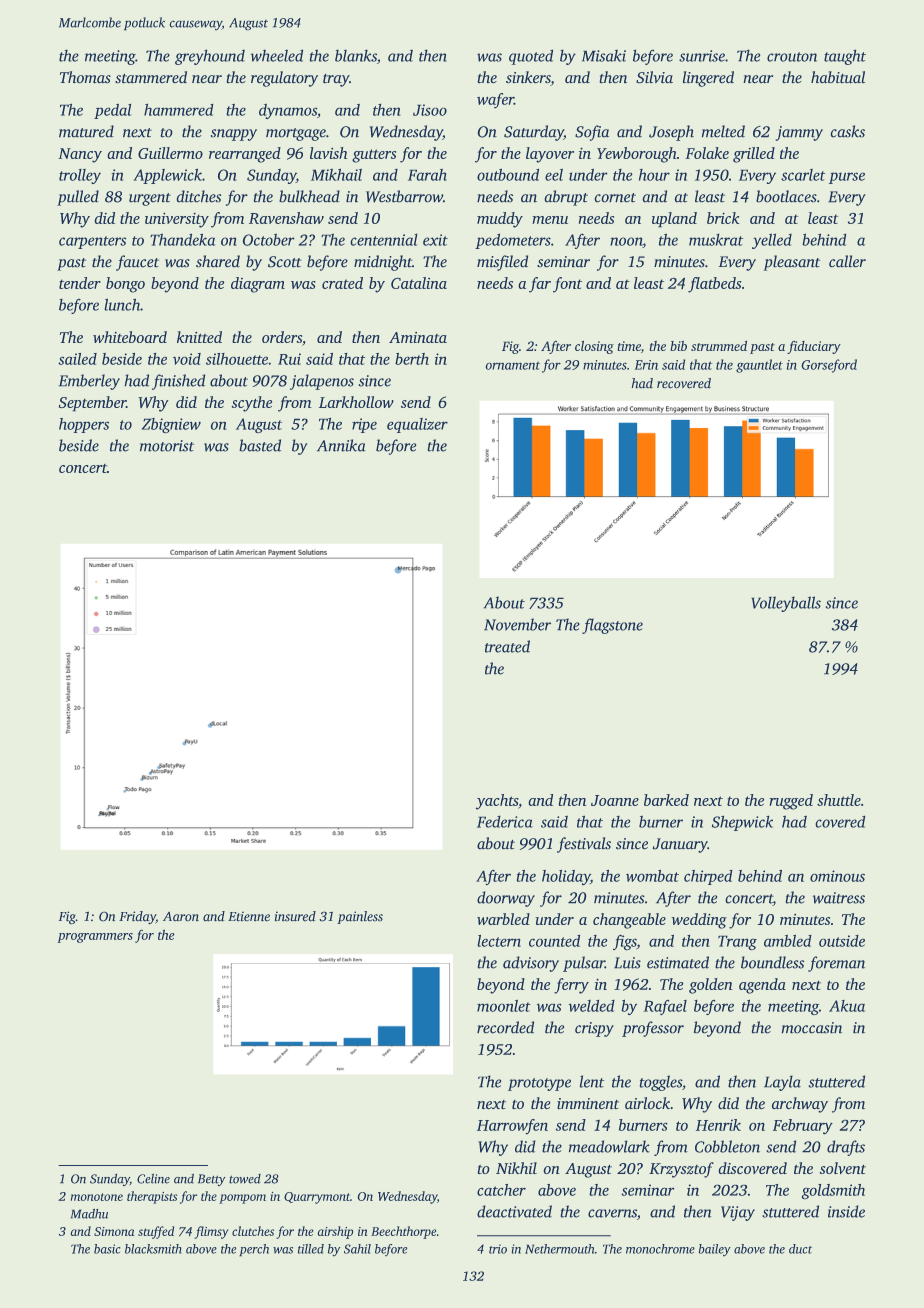  What do you see at coordinates (107, 1249) in the image?
I see `basic` at bounding box center [107, 1249].
